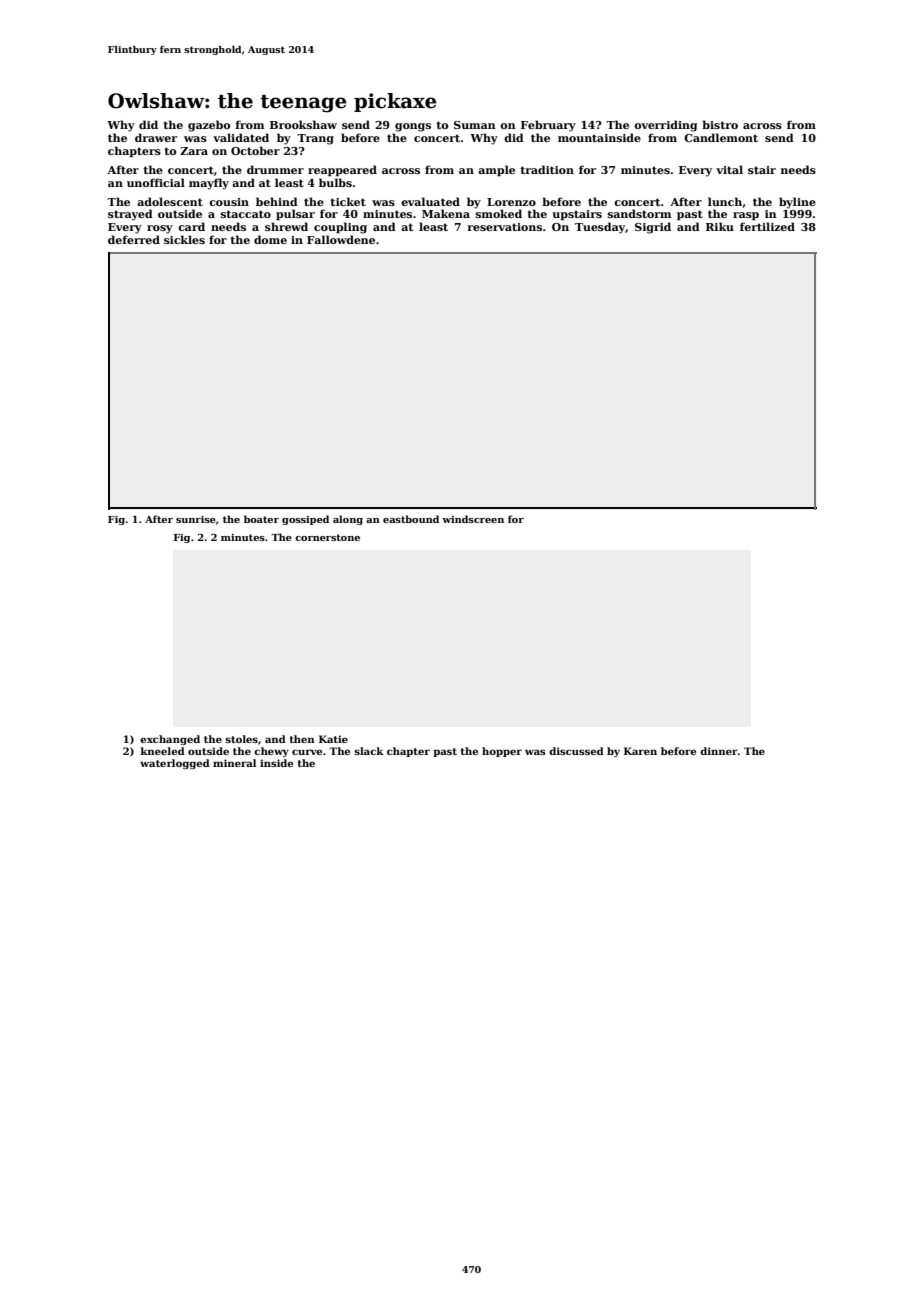 The width and height of the screenshot is (924, 1308). I want to click on Trang, so click(315, 139).
